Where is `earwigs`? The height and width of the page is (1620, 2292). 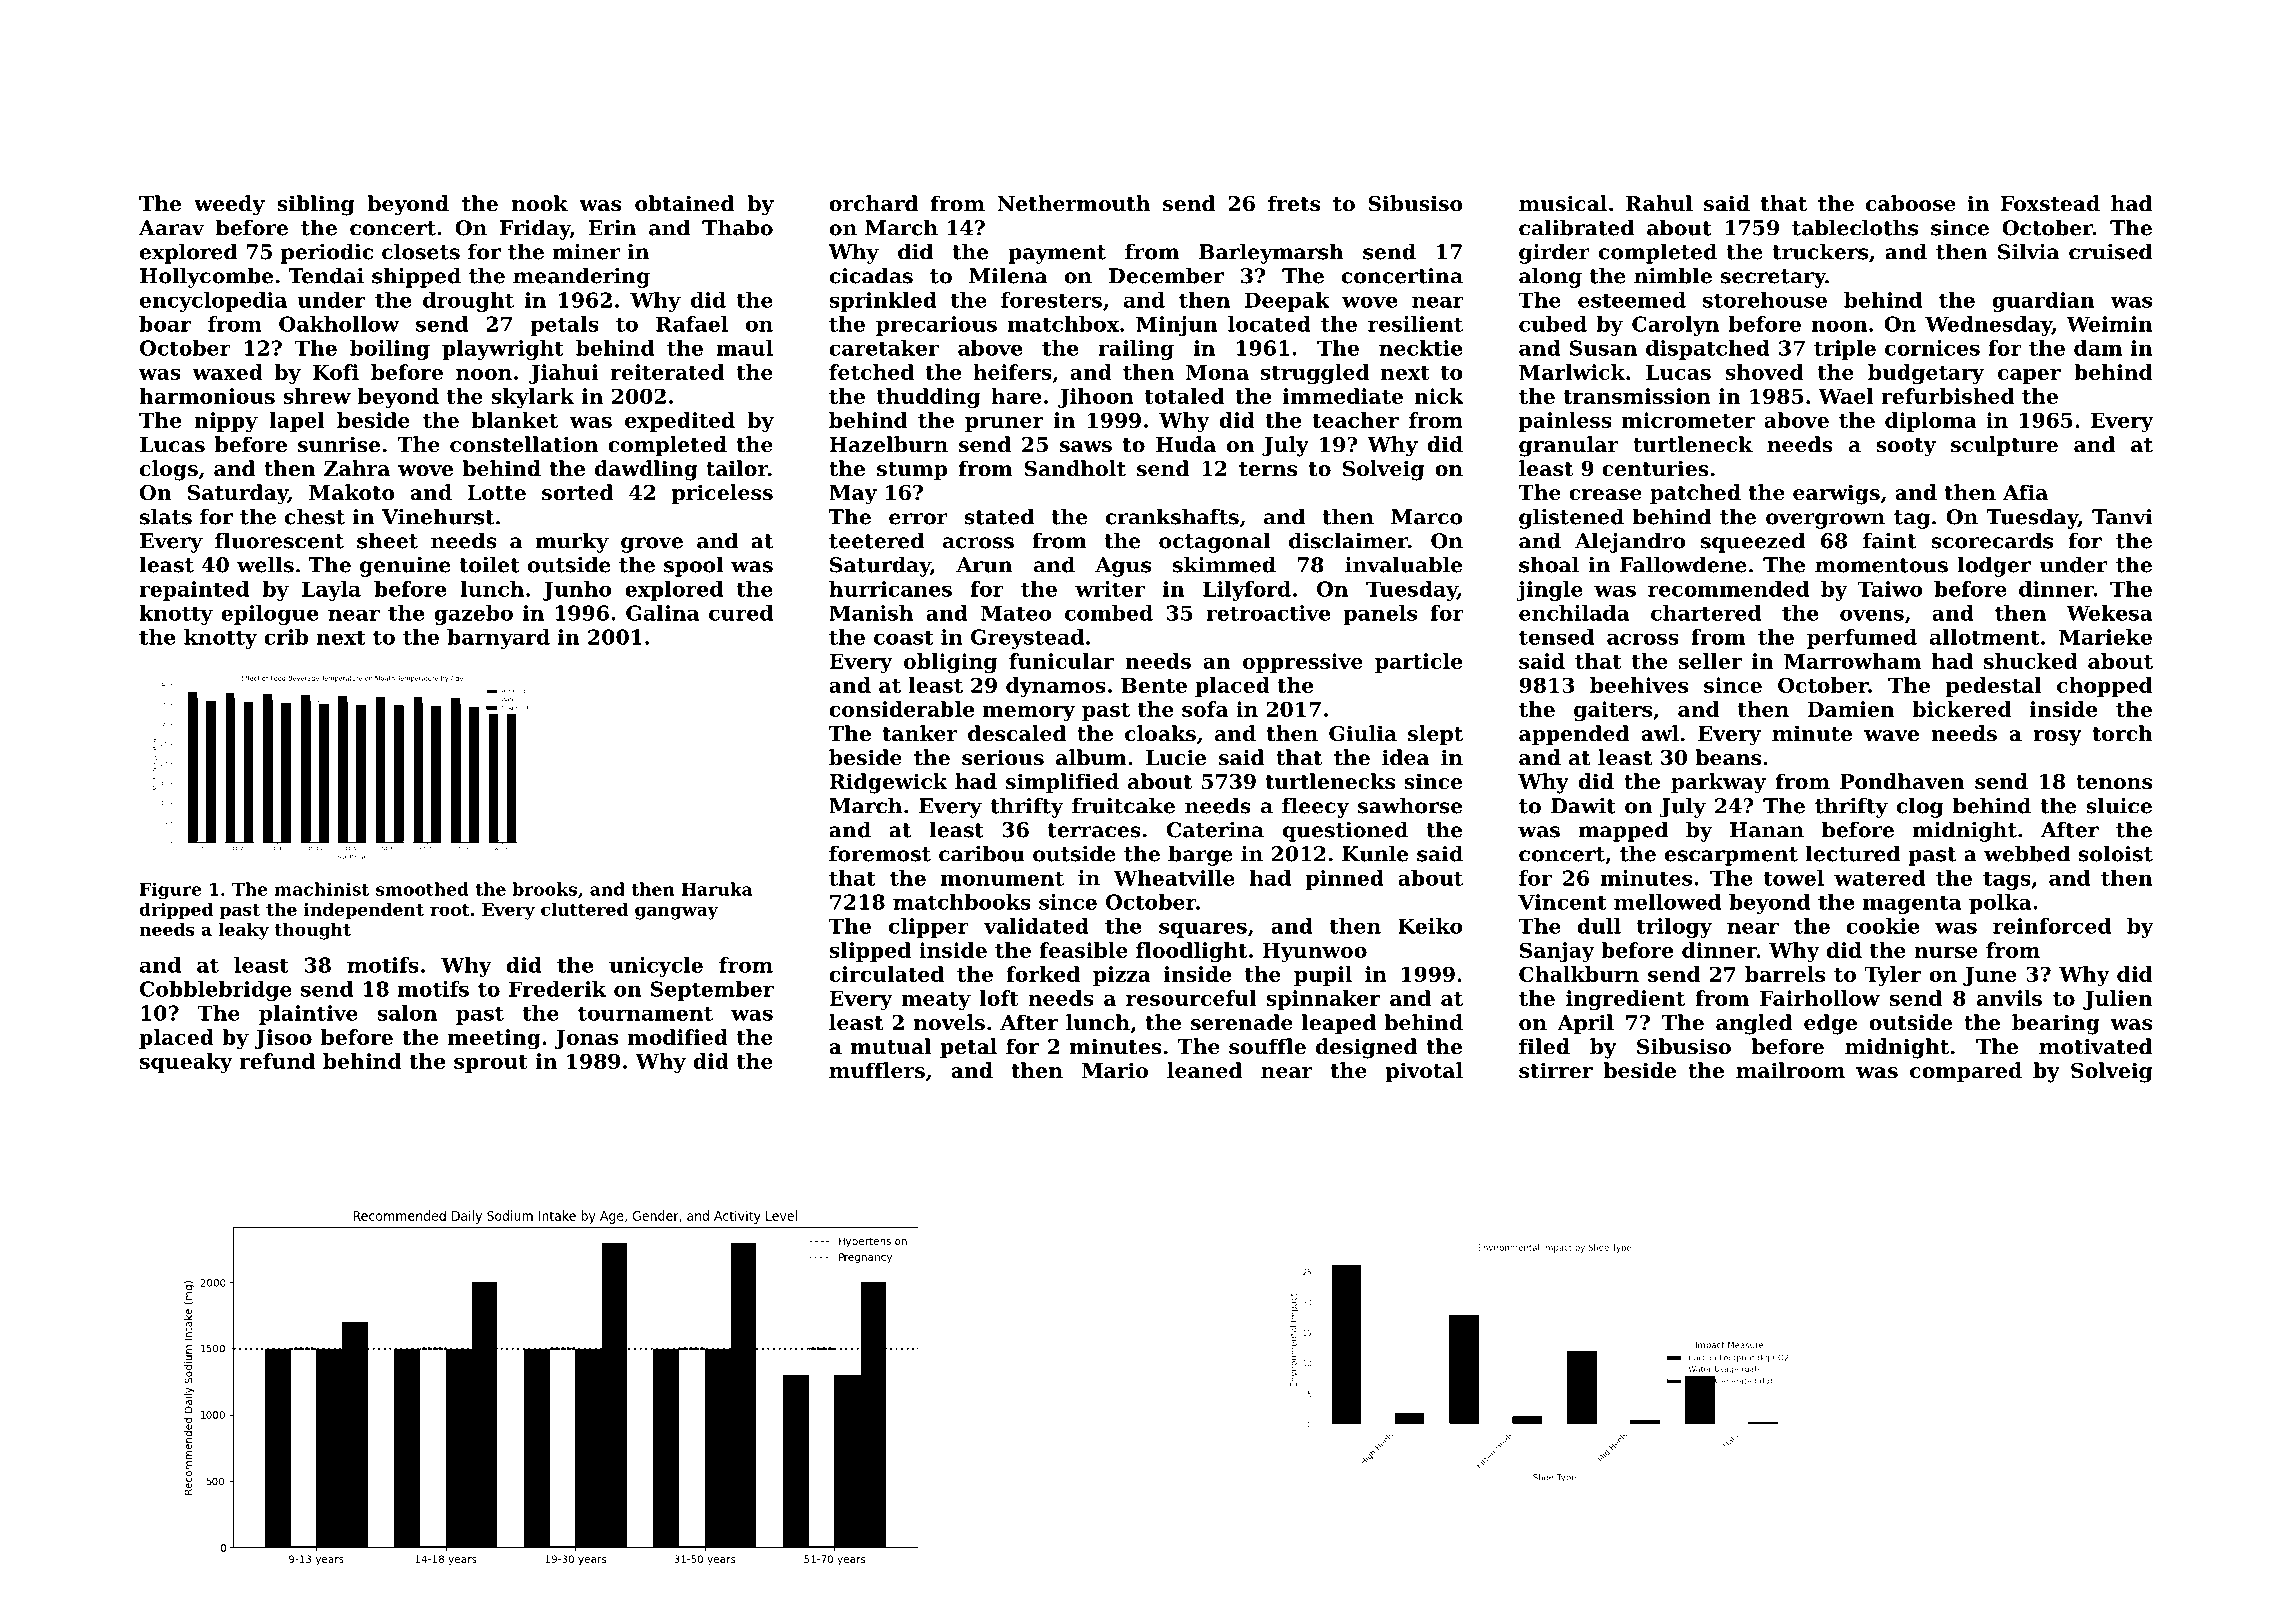 earwigs is located at coordinates (1836, 494).
